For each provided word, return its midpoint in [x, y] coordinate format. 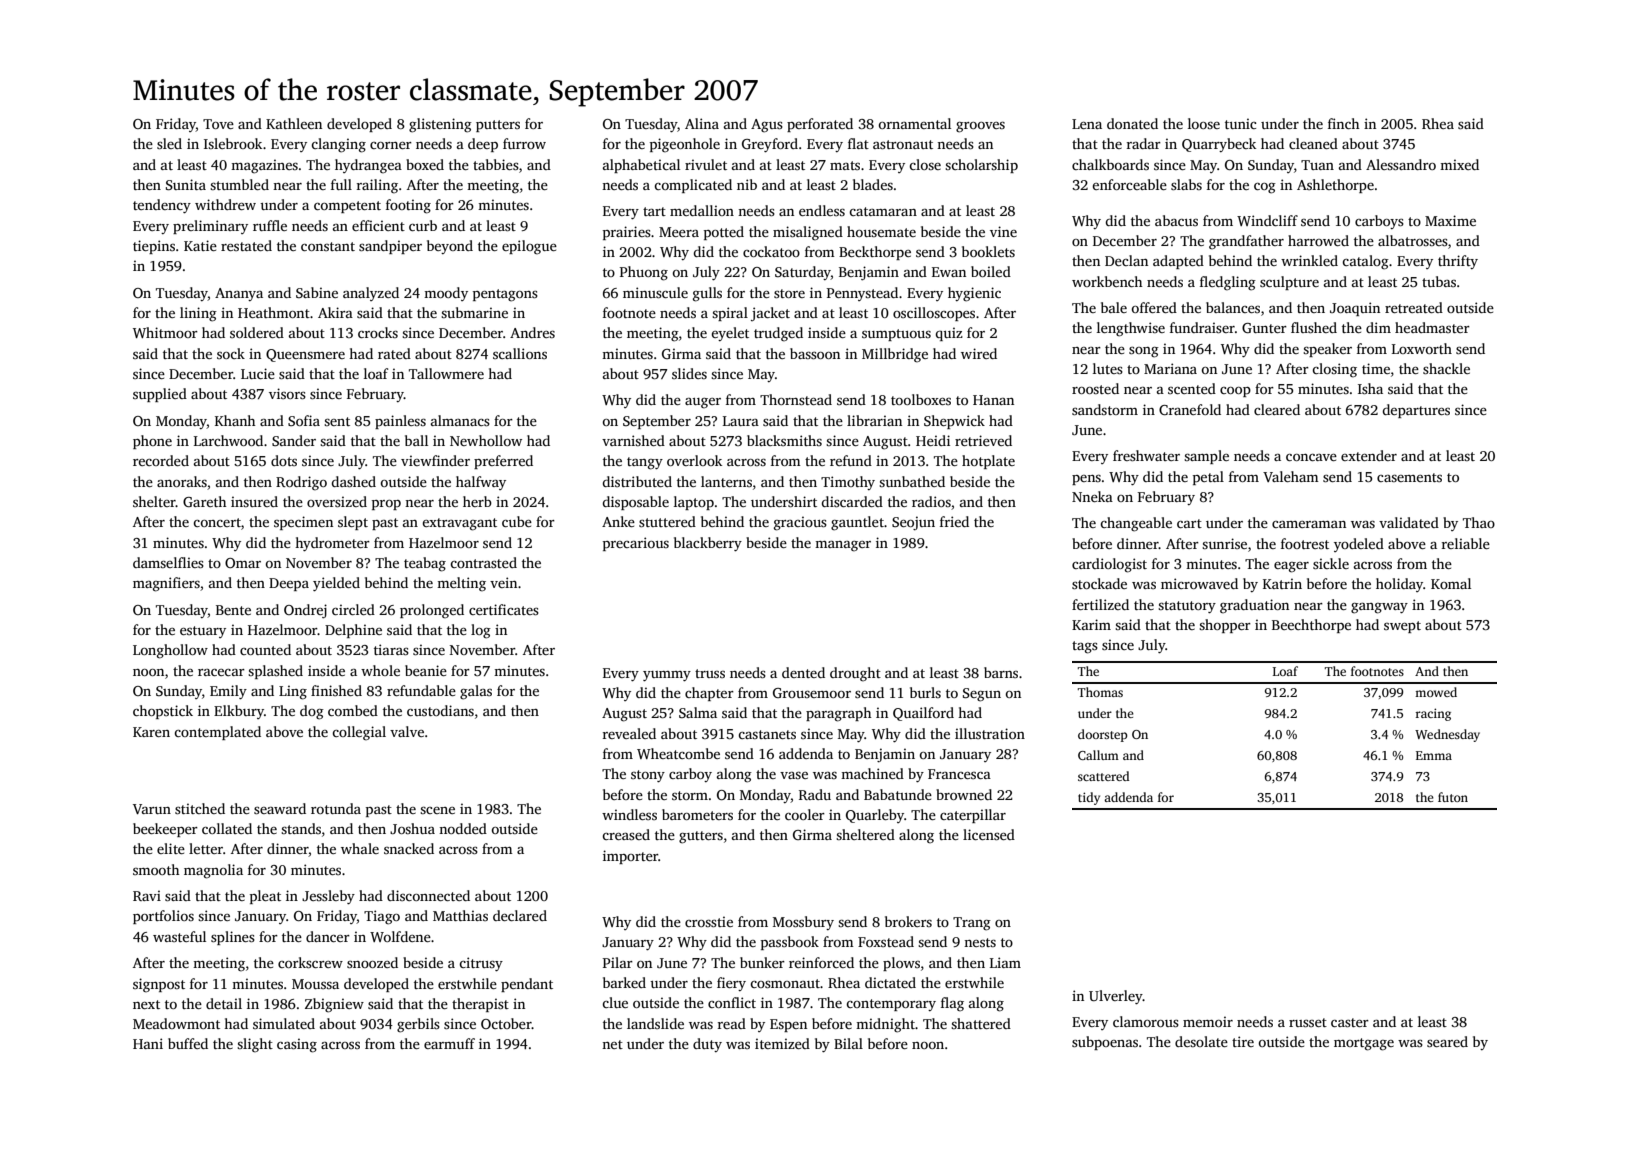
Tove [218, 124]
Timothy [848, 483]
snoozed [372, 962]
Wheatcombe [678, 753]
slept [353, 523]
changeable [1136, 524]
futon [1453, 797]
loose [1204, 123]
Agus [767, 126]
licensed [989, 834]
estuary [203, 632]
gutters [701, 837]
